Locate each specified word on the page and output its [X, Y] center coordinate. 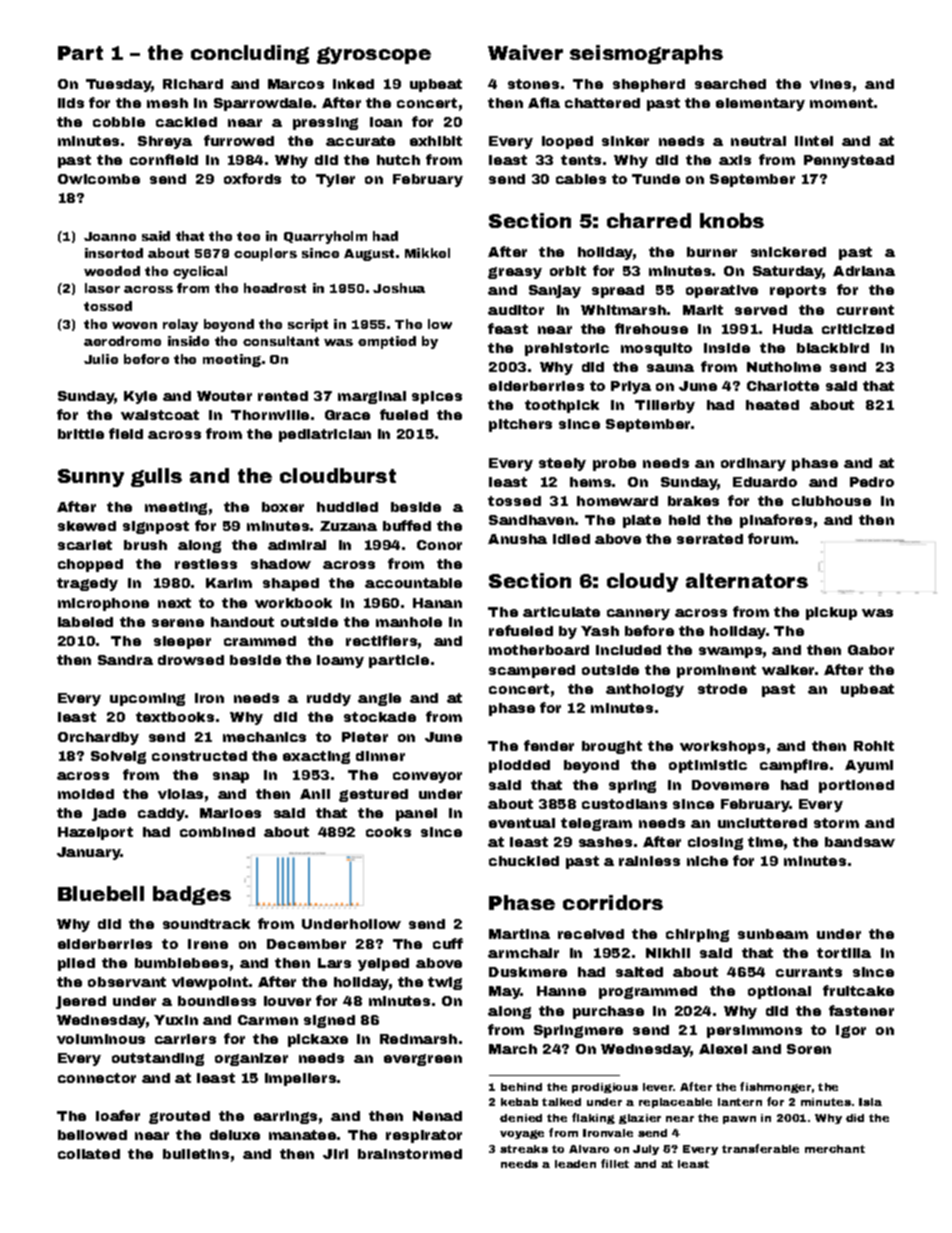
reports [798, 291]
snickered [788, 252]
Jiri [335, 1154]
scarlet [85, 545]
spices [437, 397]
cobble [119, 122]
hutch [398, 160]
